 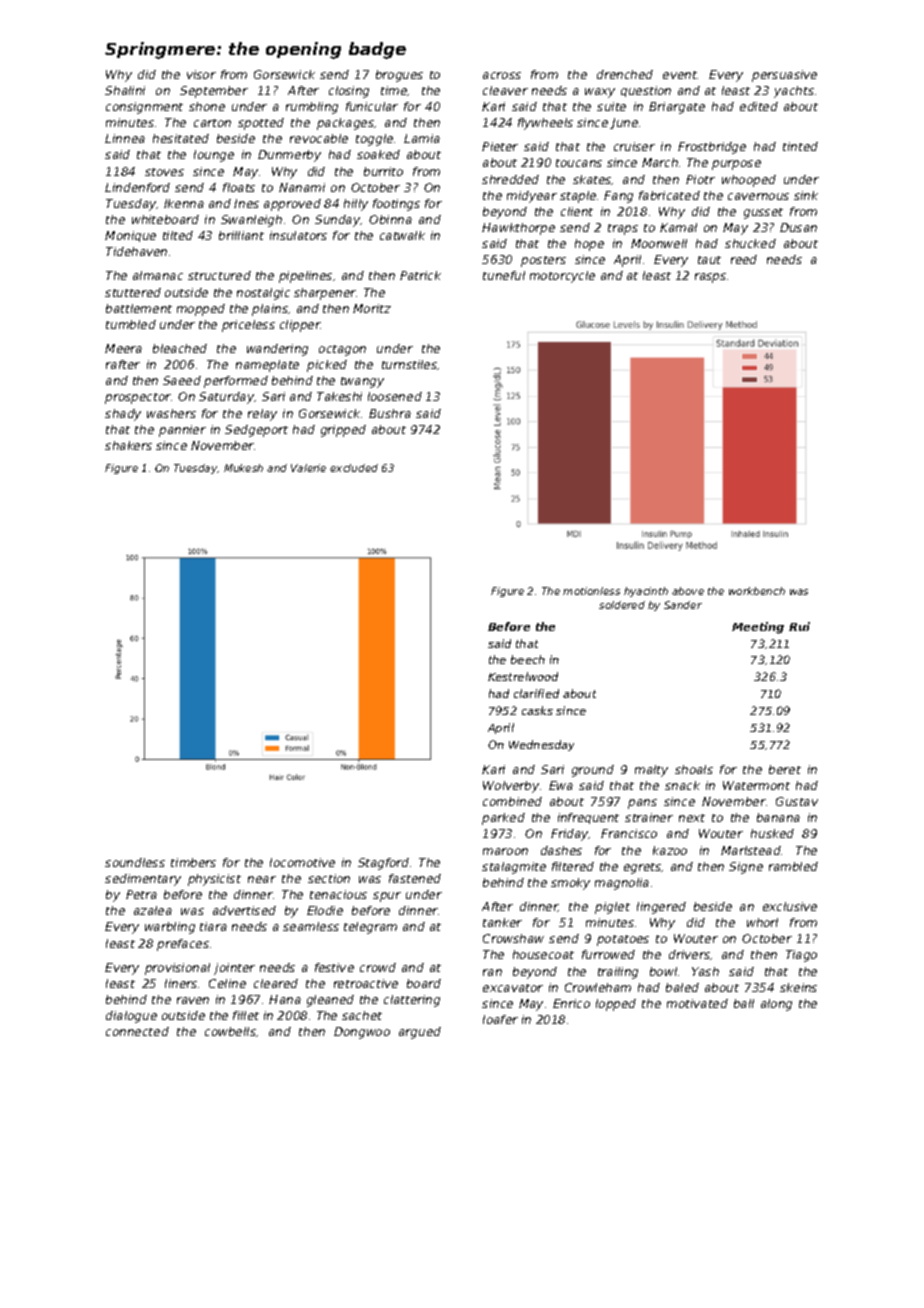 I want to click on Valerie, so click(x=308, y=468).
